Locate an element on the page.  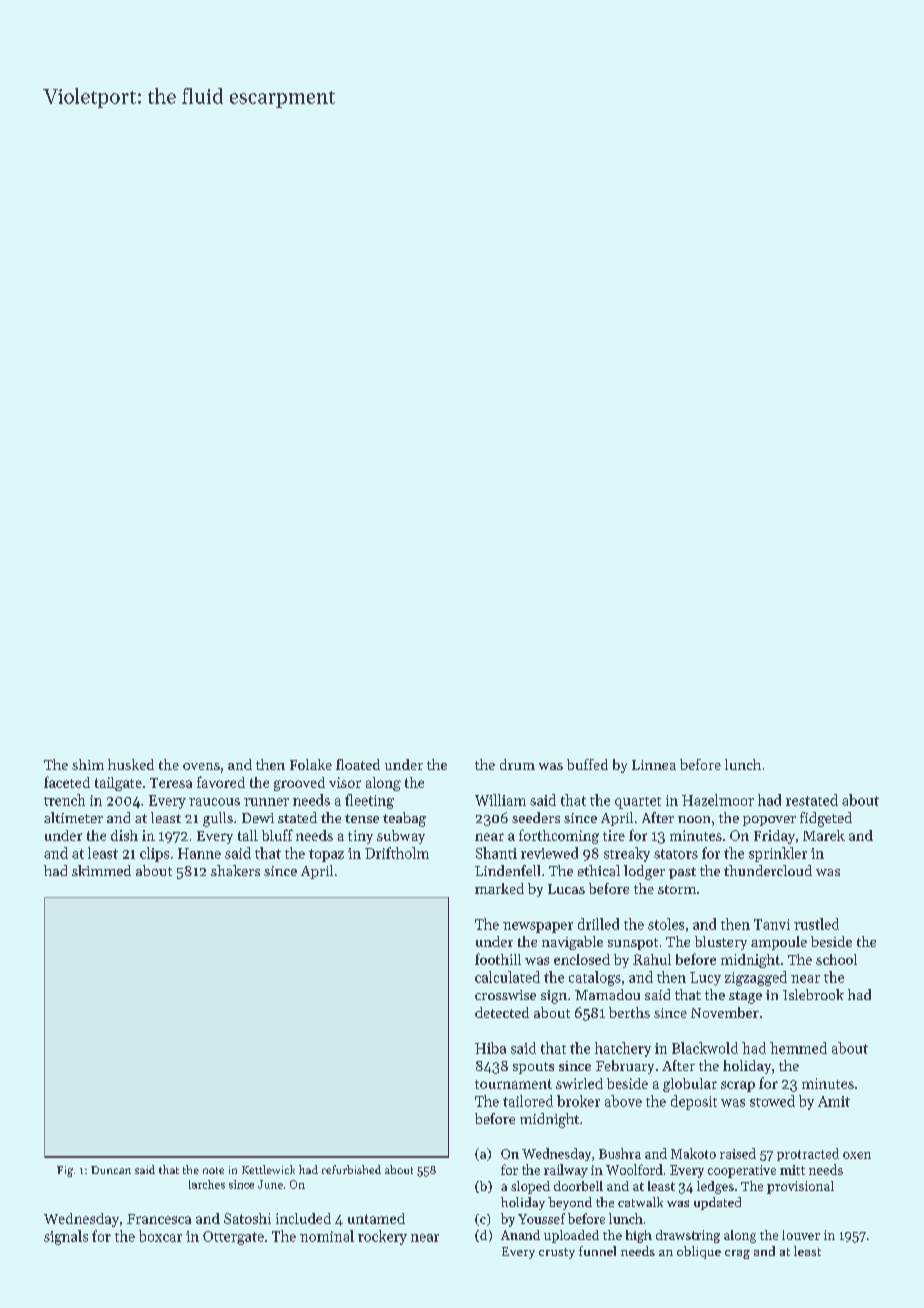
sprinkler is located at coordinates (778, 854).
